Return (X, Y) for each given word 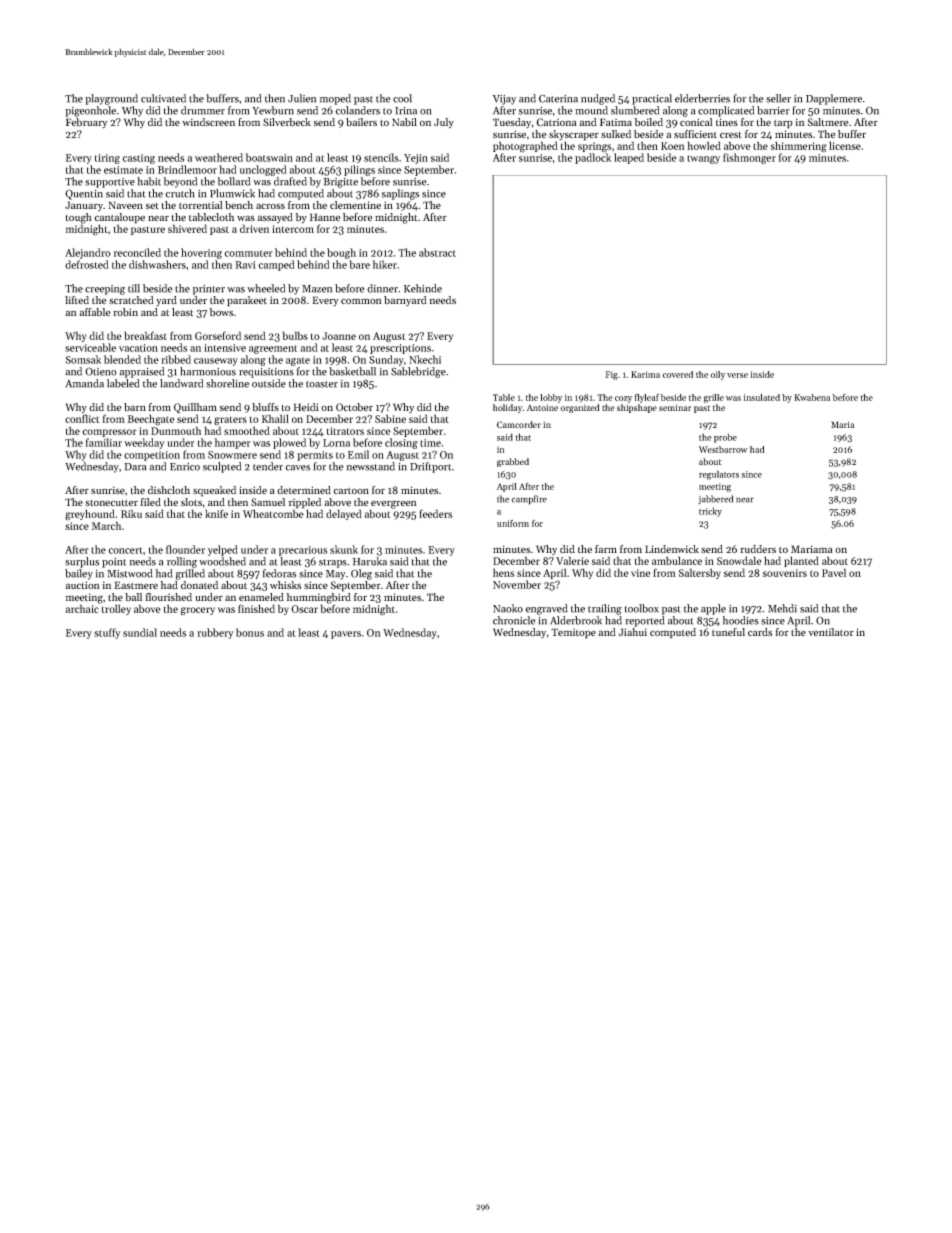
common (361, 301)
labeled (123, 383)
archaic (82, 608)
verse (737, 375)
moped (335, 99)
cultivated (163, 98)
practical (652, 99)
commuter (248, 253)
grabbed (513, 462)
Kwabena (812, 397)
